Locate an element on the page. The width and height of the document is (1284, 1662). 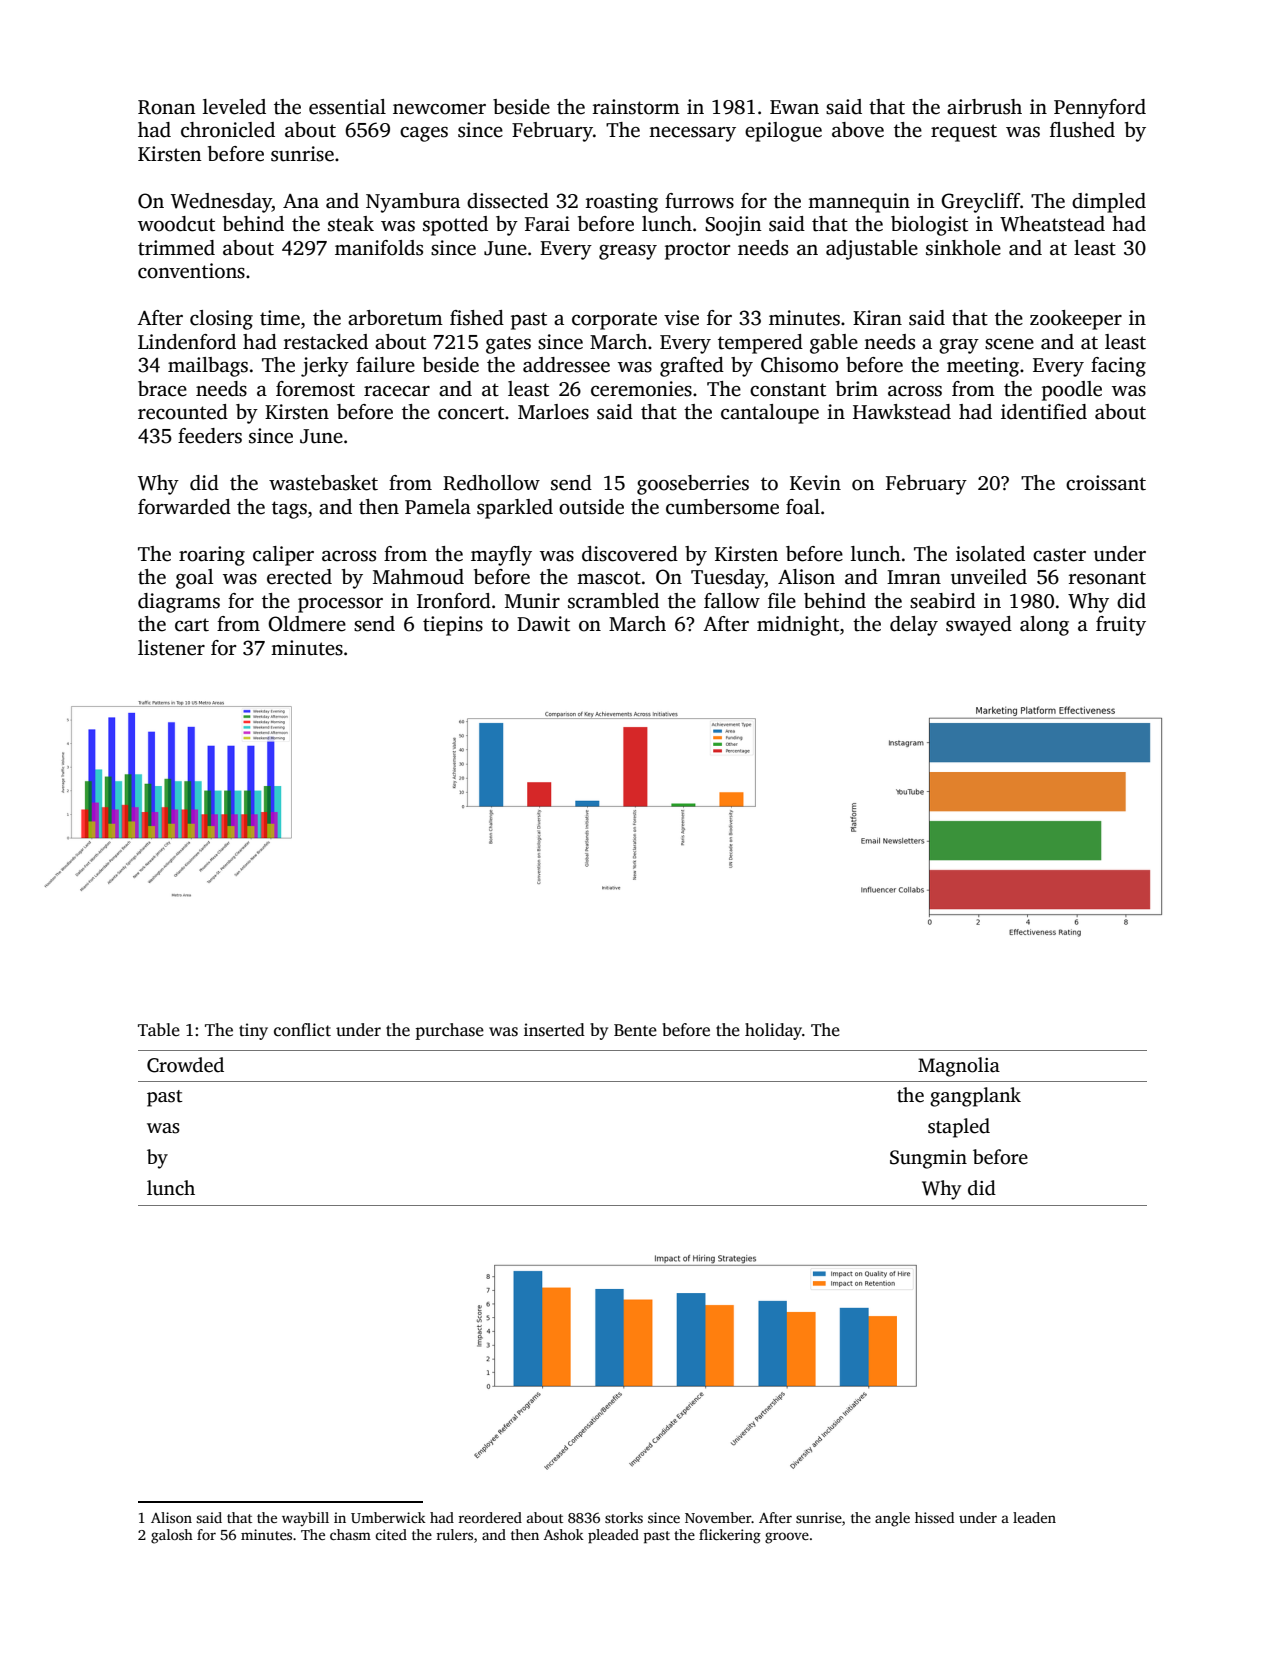
newcomer is located at coordinates (439, 109).
